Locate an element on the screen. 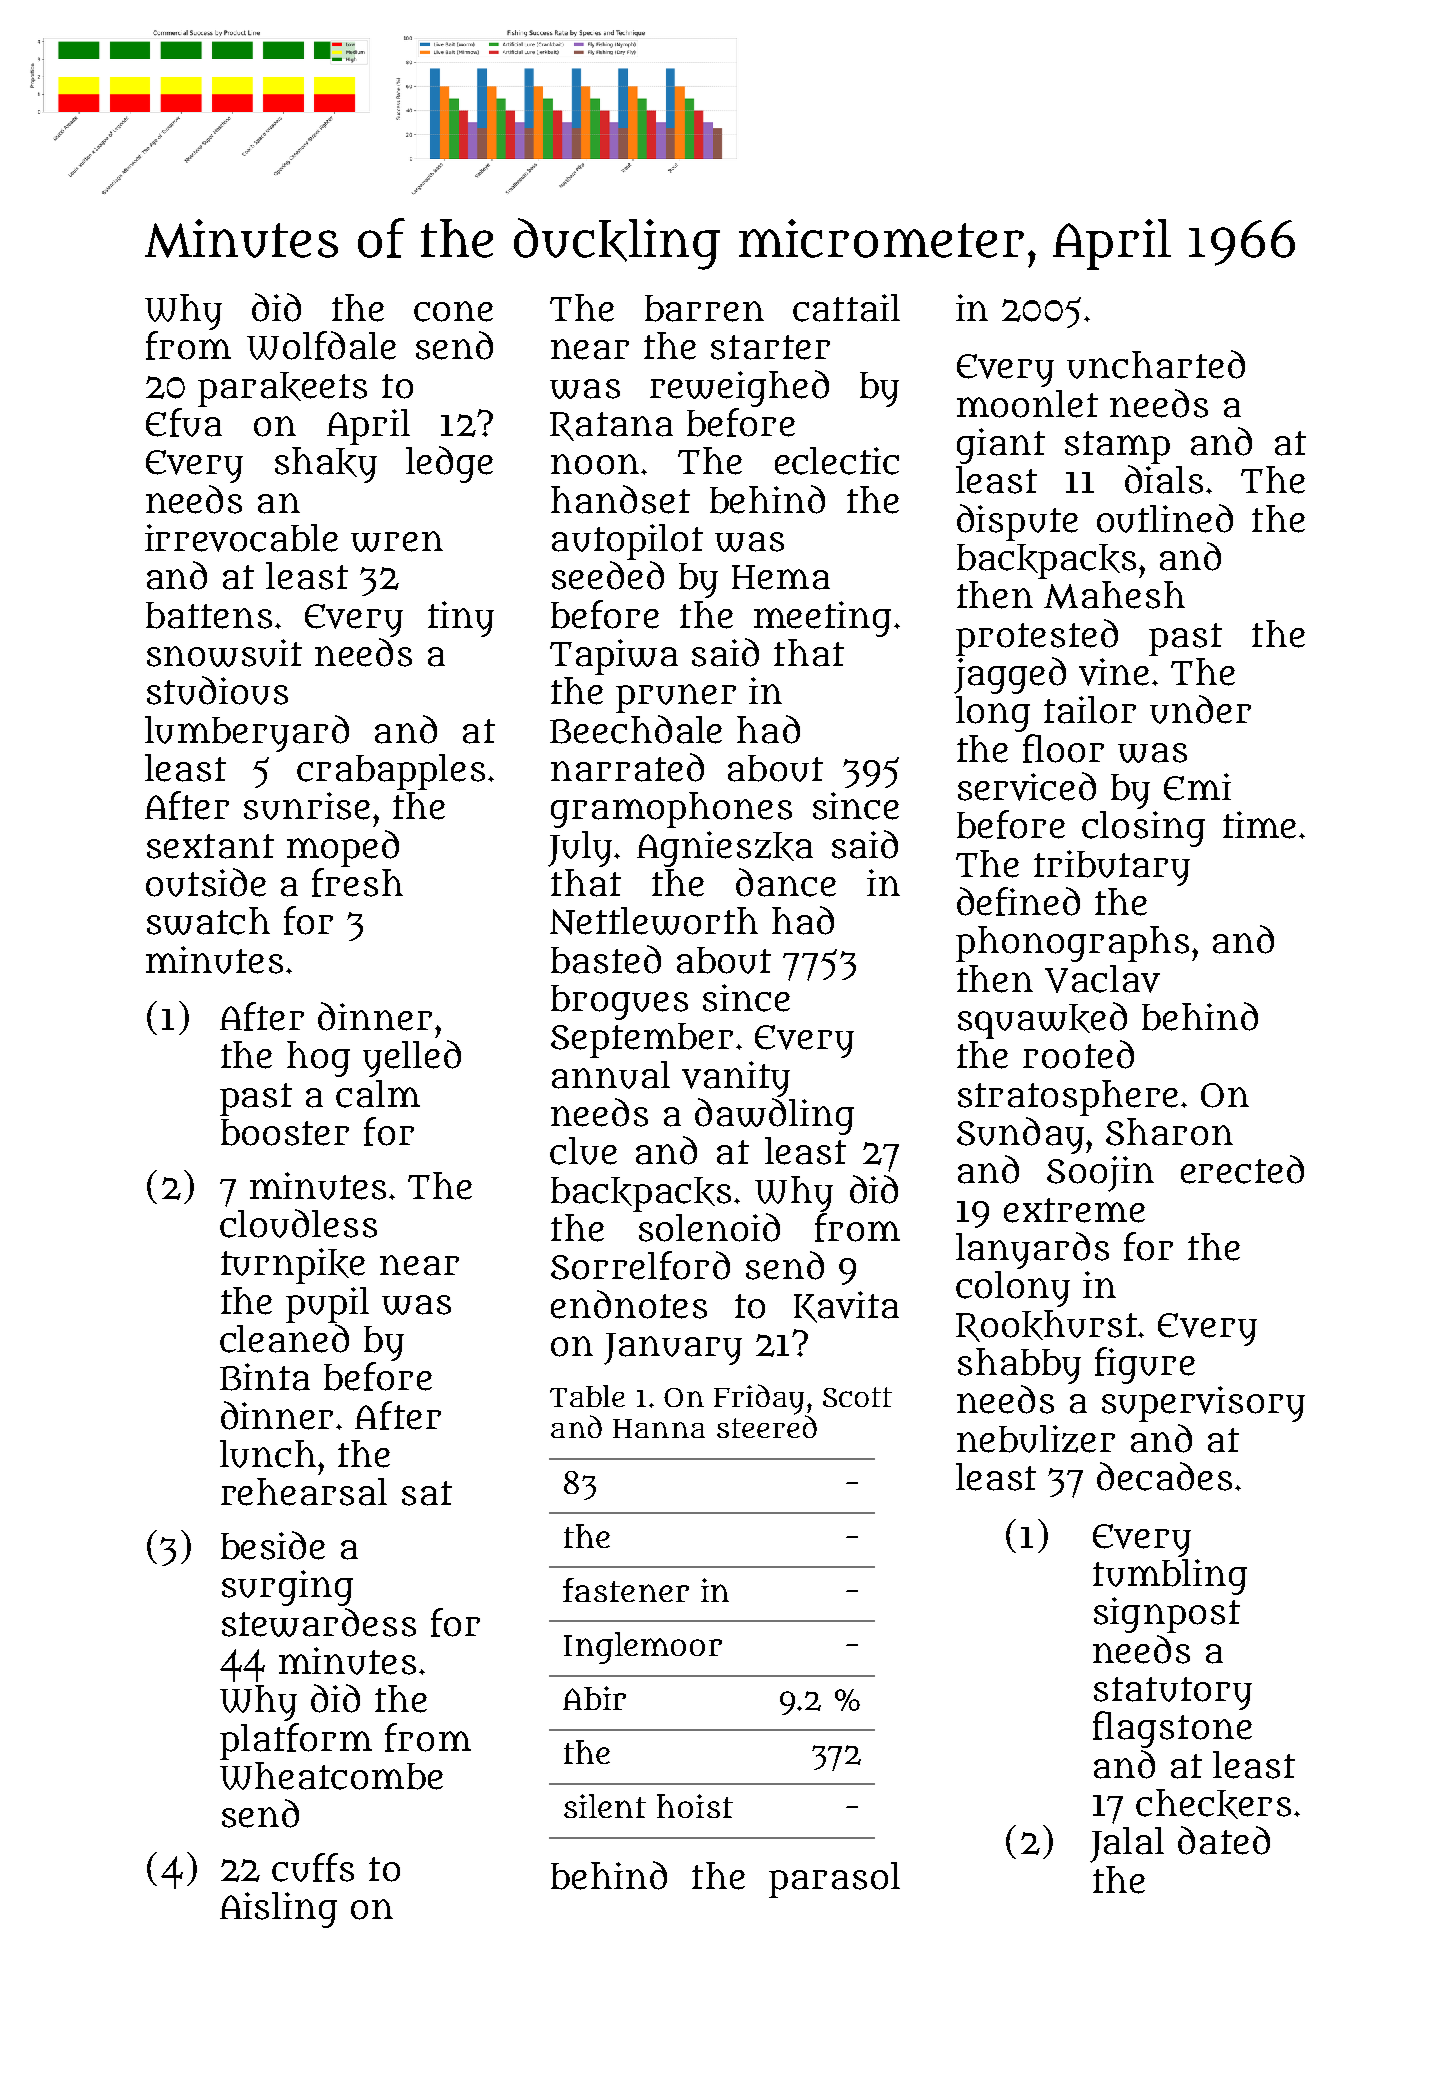 This screenshot has height=2100, width=1450. lumberyard is located at coordinates (247, 733).
